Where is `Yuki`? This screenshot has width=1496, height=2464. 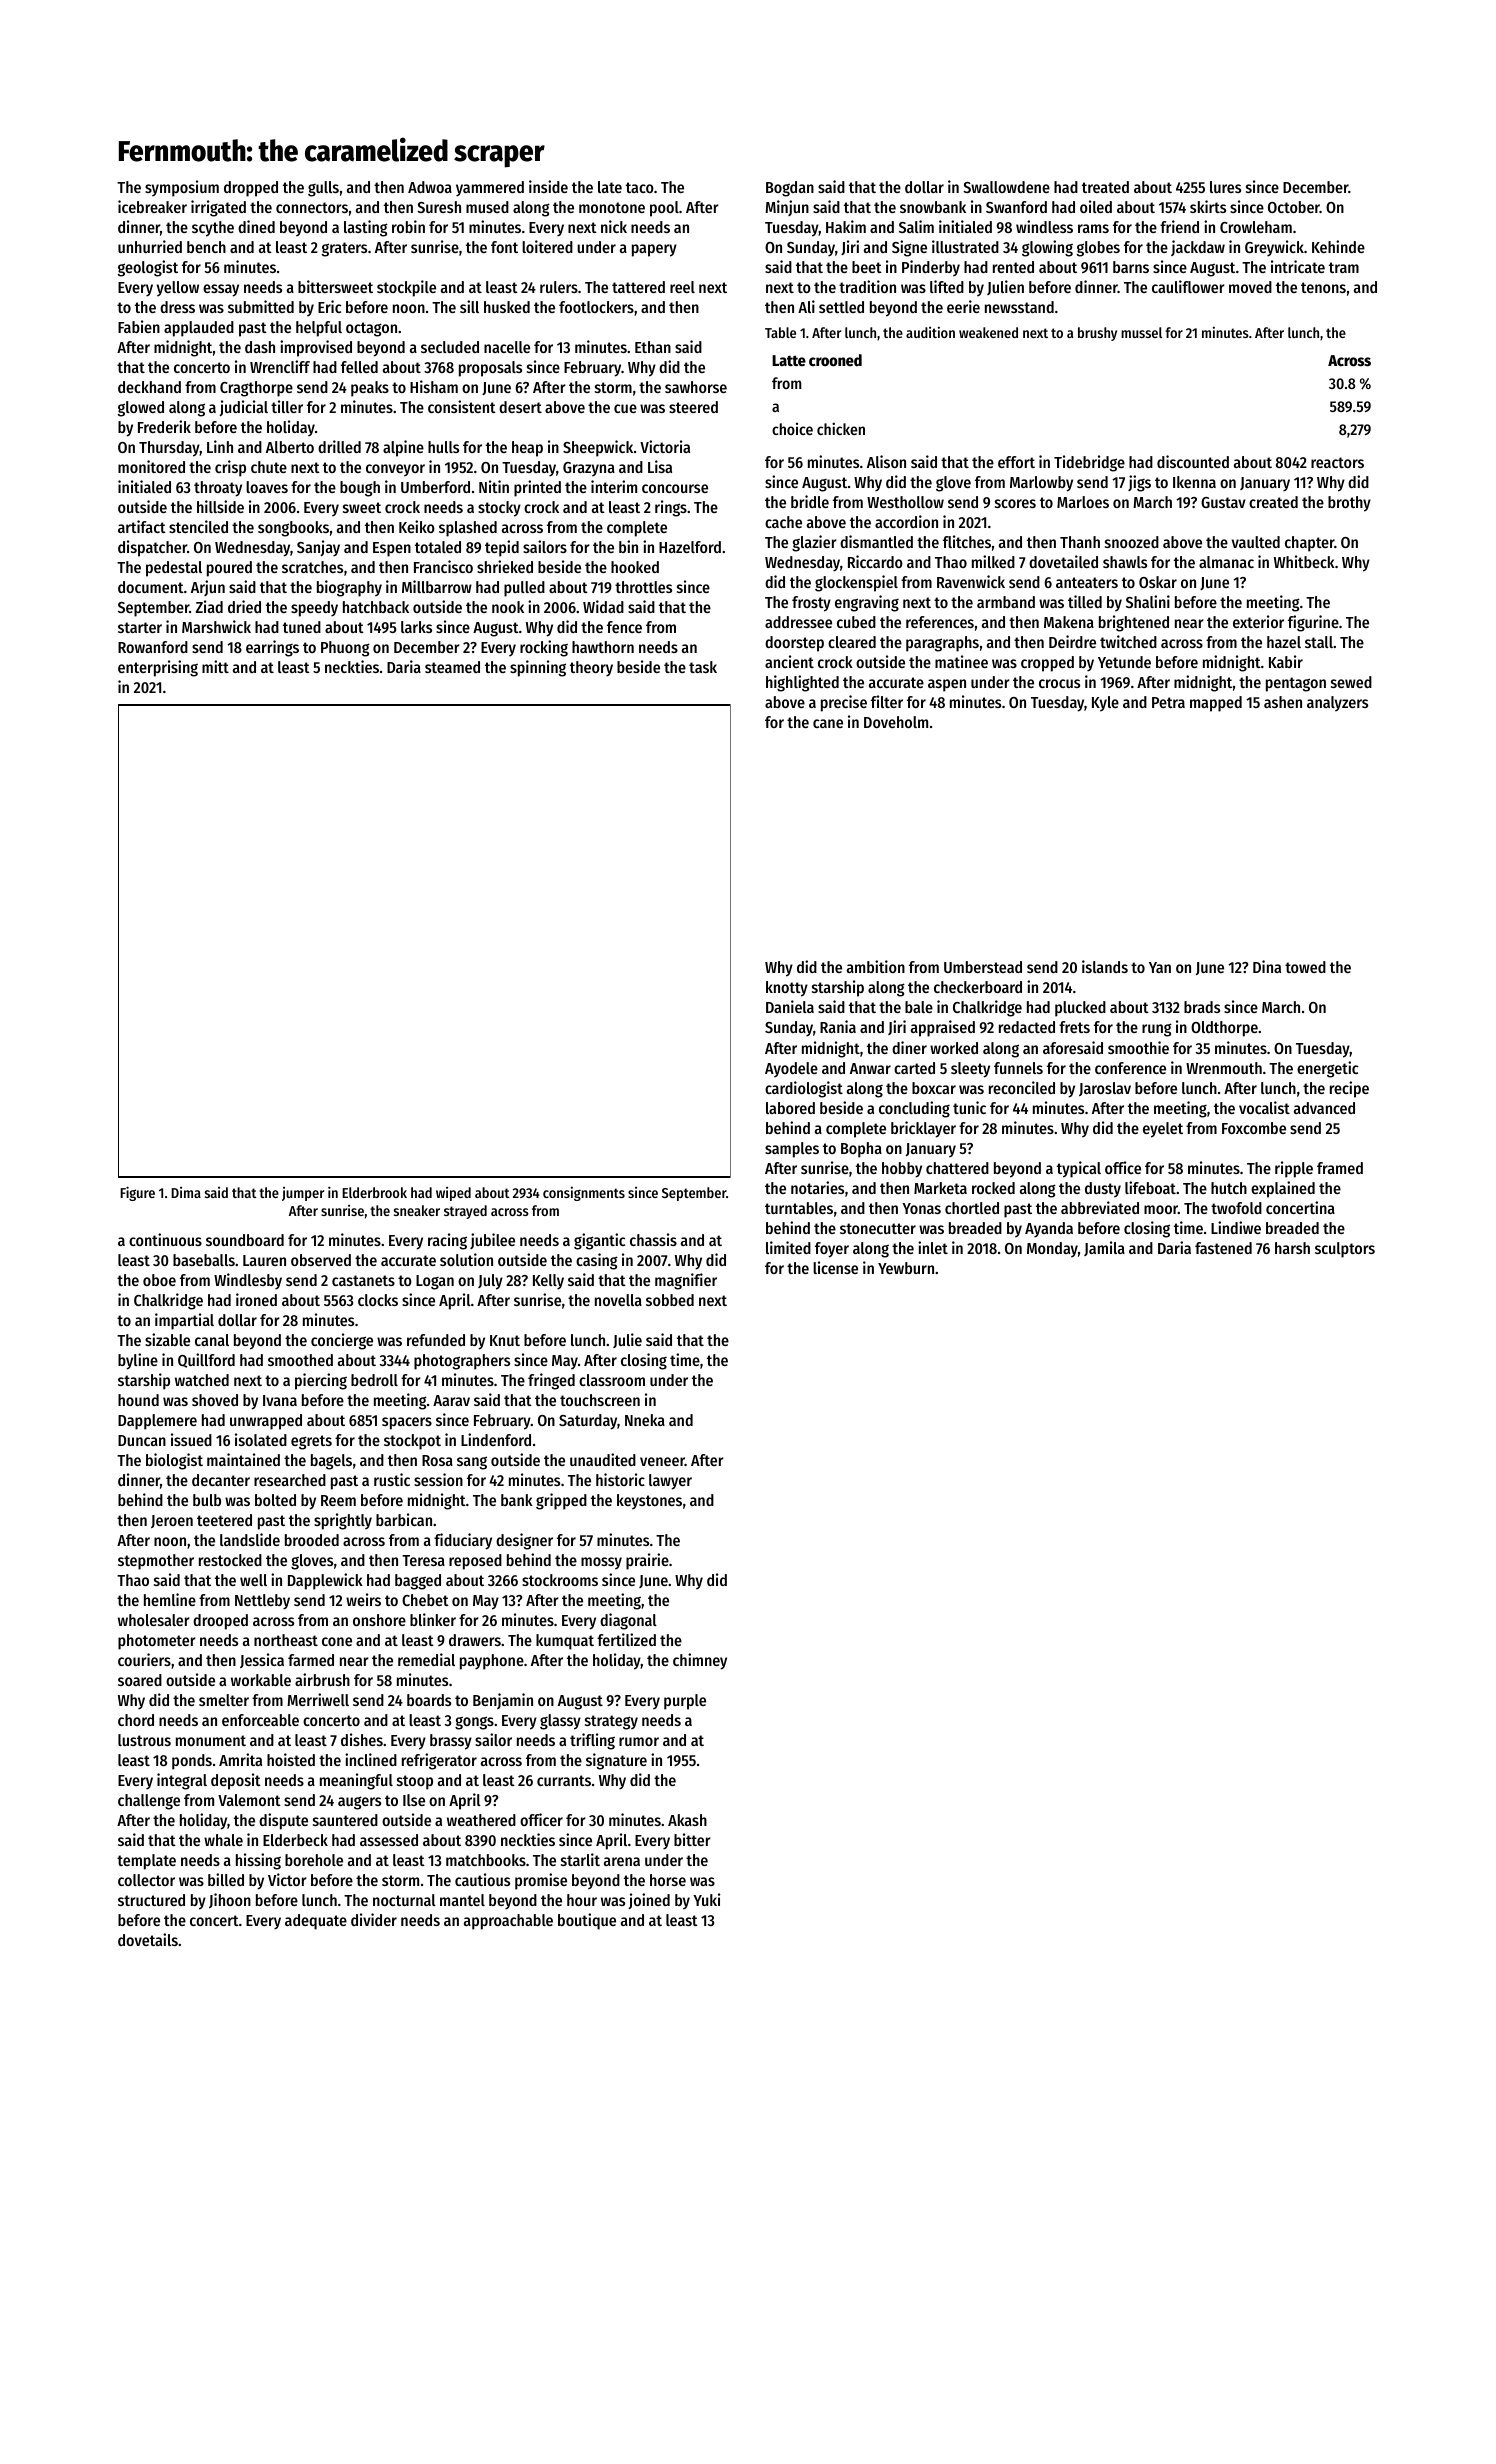 Yuki is located at coordinates (706, 1899).
